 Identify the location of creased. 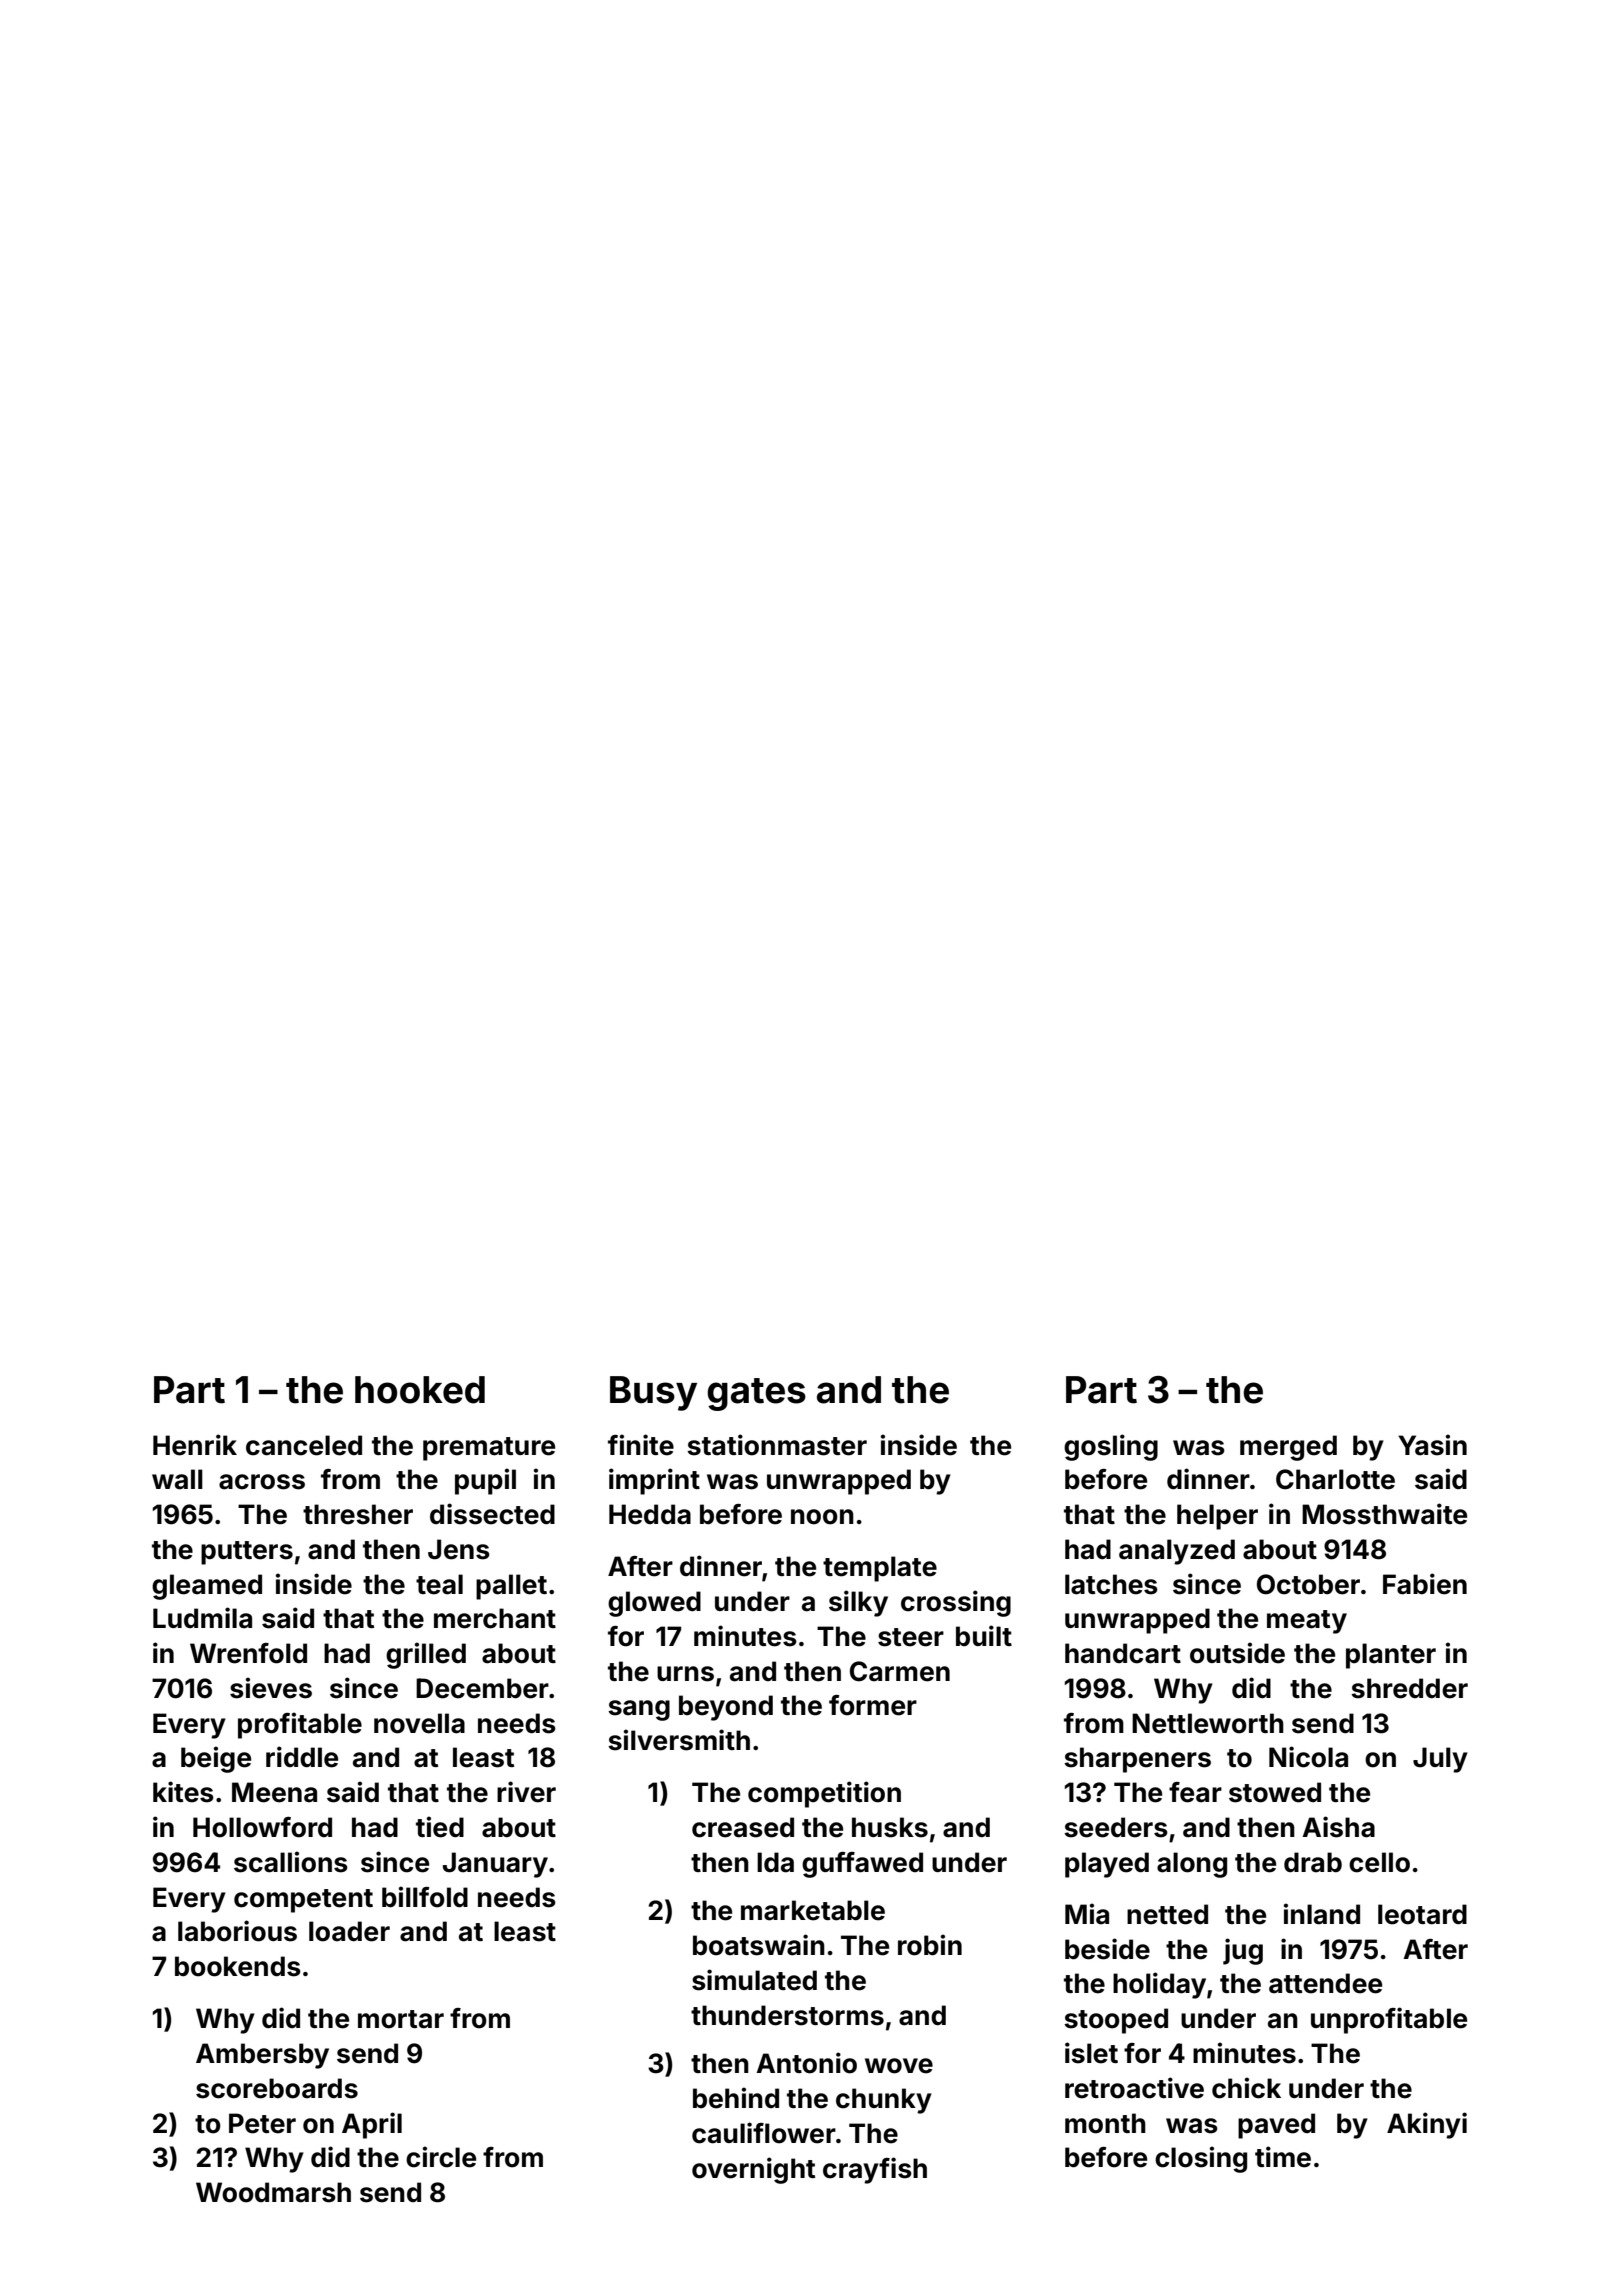
(743, 1827).
